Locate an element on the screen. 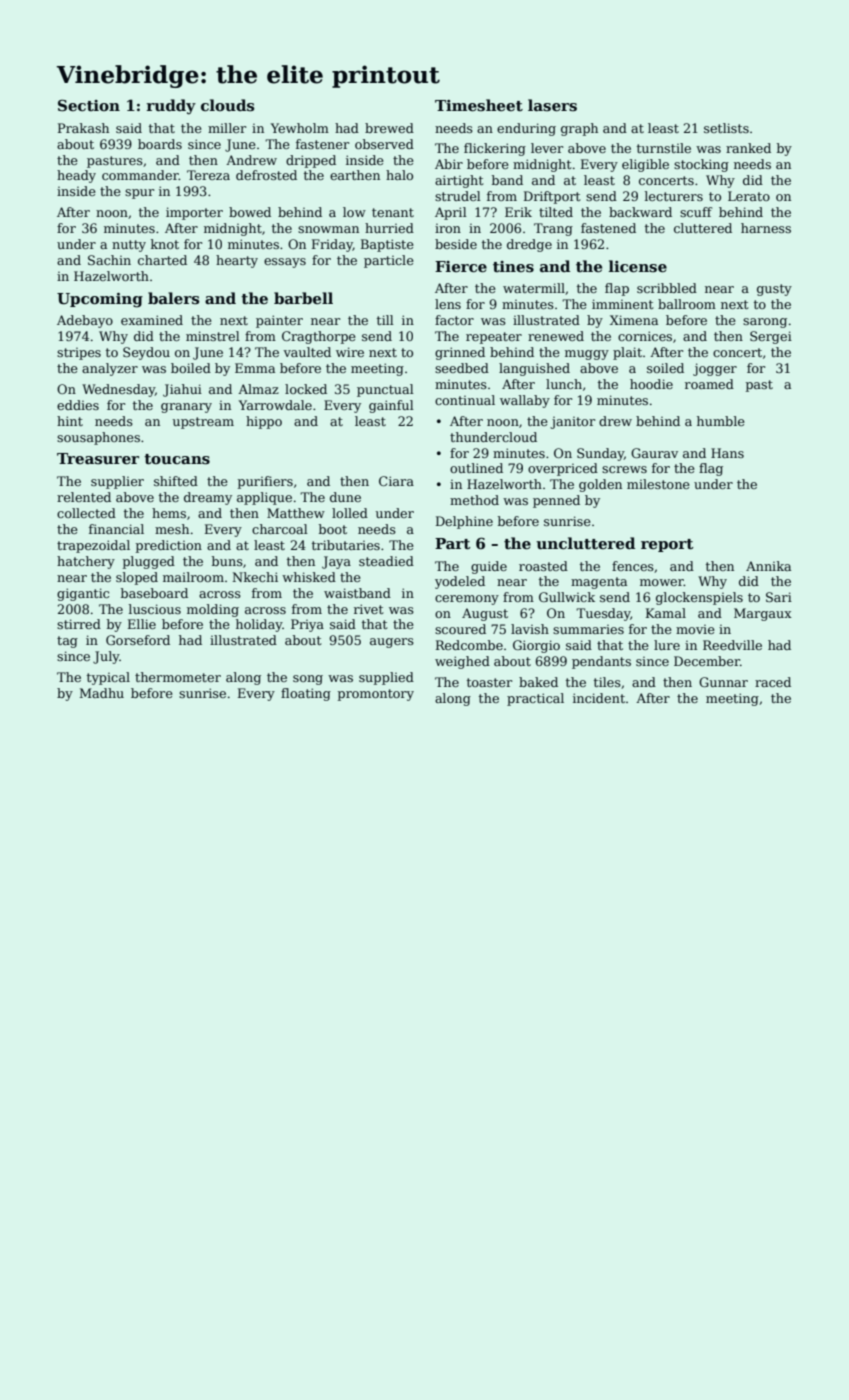 The width and height of the screenshot is (849, 1400). hems is located at coordinates (169, 513).
